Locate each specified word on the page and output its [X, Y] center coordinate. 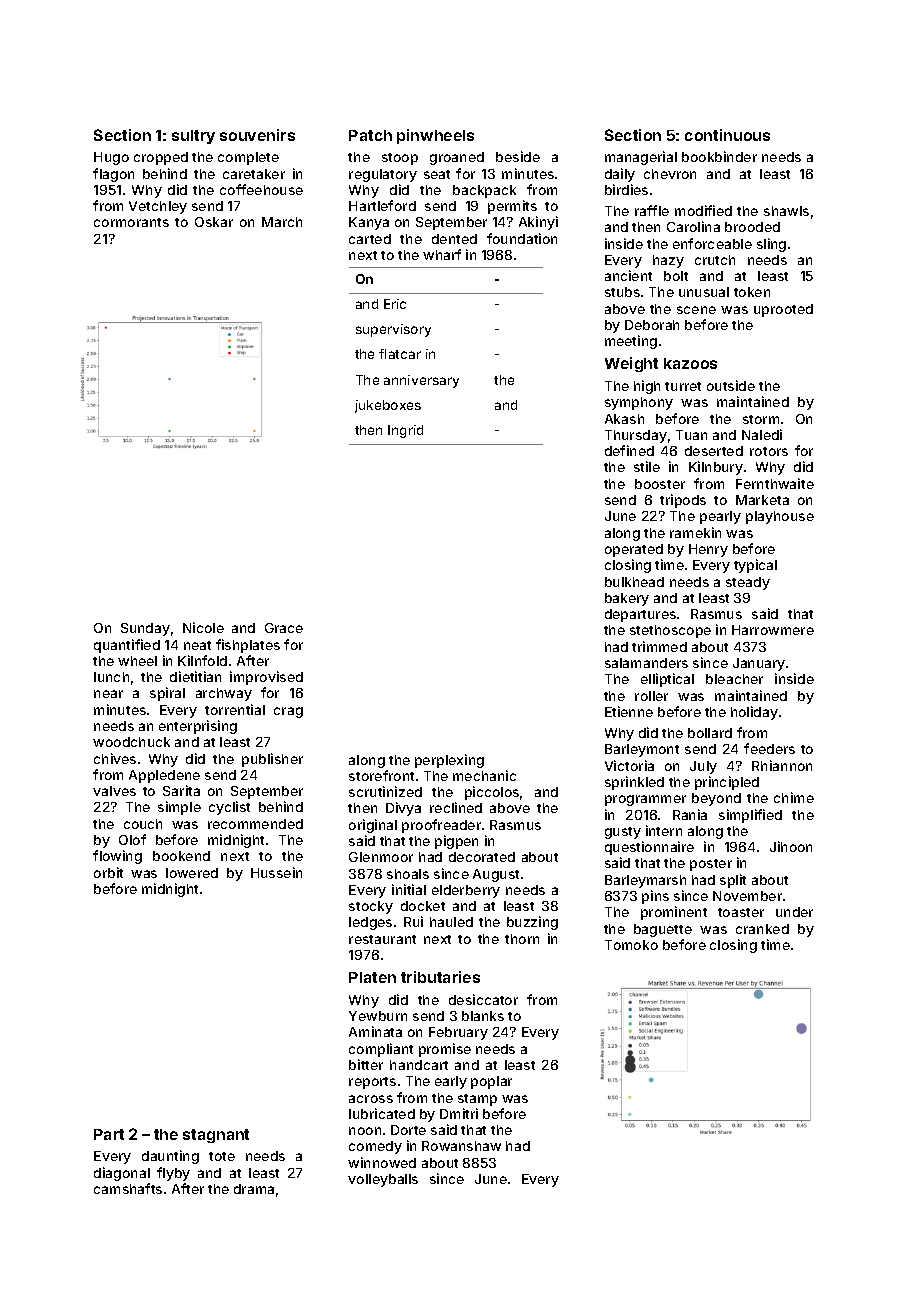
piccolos [492, 793]
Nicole [203, 627]
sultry [193, 137]
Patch [370, 135]
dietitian [195, 676]
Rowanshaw [461, 1146]
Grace [284, 628]
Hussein [276, 872]
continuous [727, 135]
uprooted [783, 310]
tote [222, 1156]
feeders [769, 748]
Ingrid [405, 431]
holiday [754, 713]
